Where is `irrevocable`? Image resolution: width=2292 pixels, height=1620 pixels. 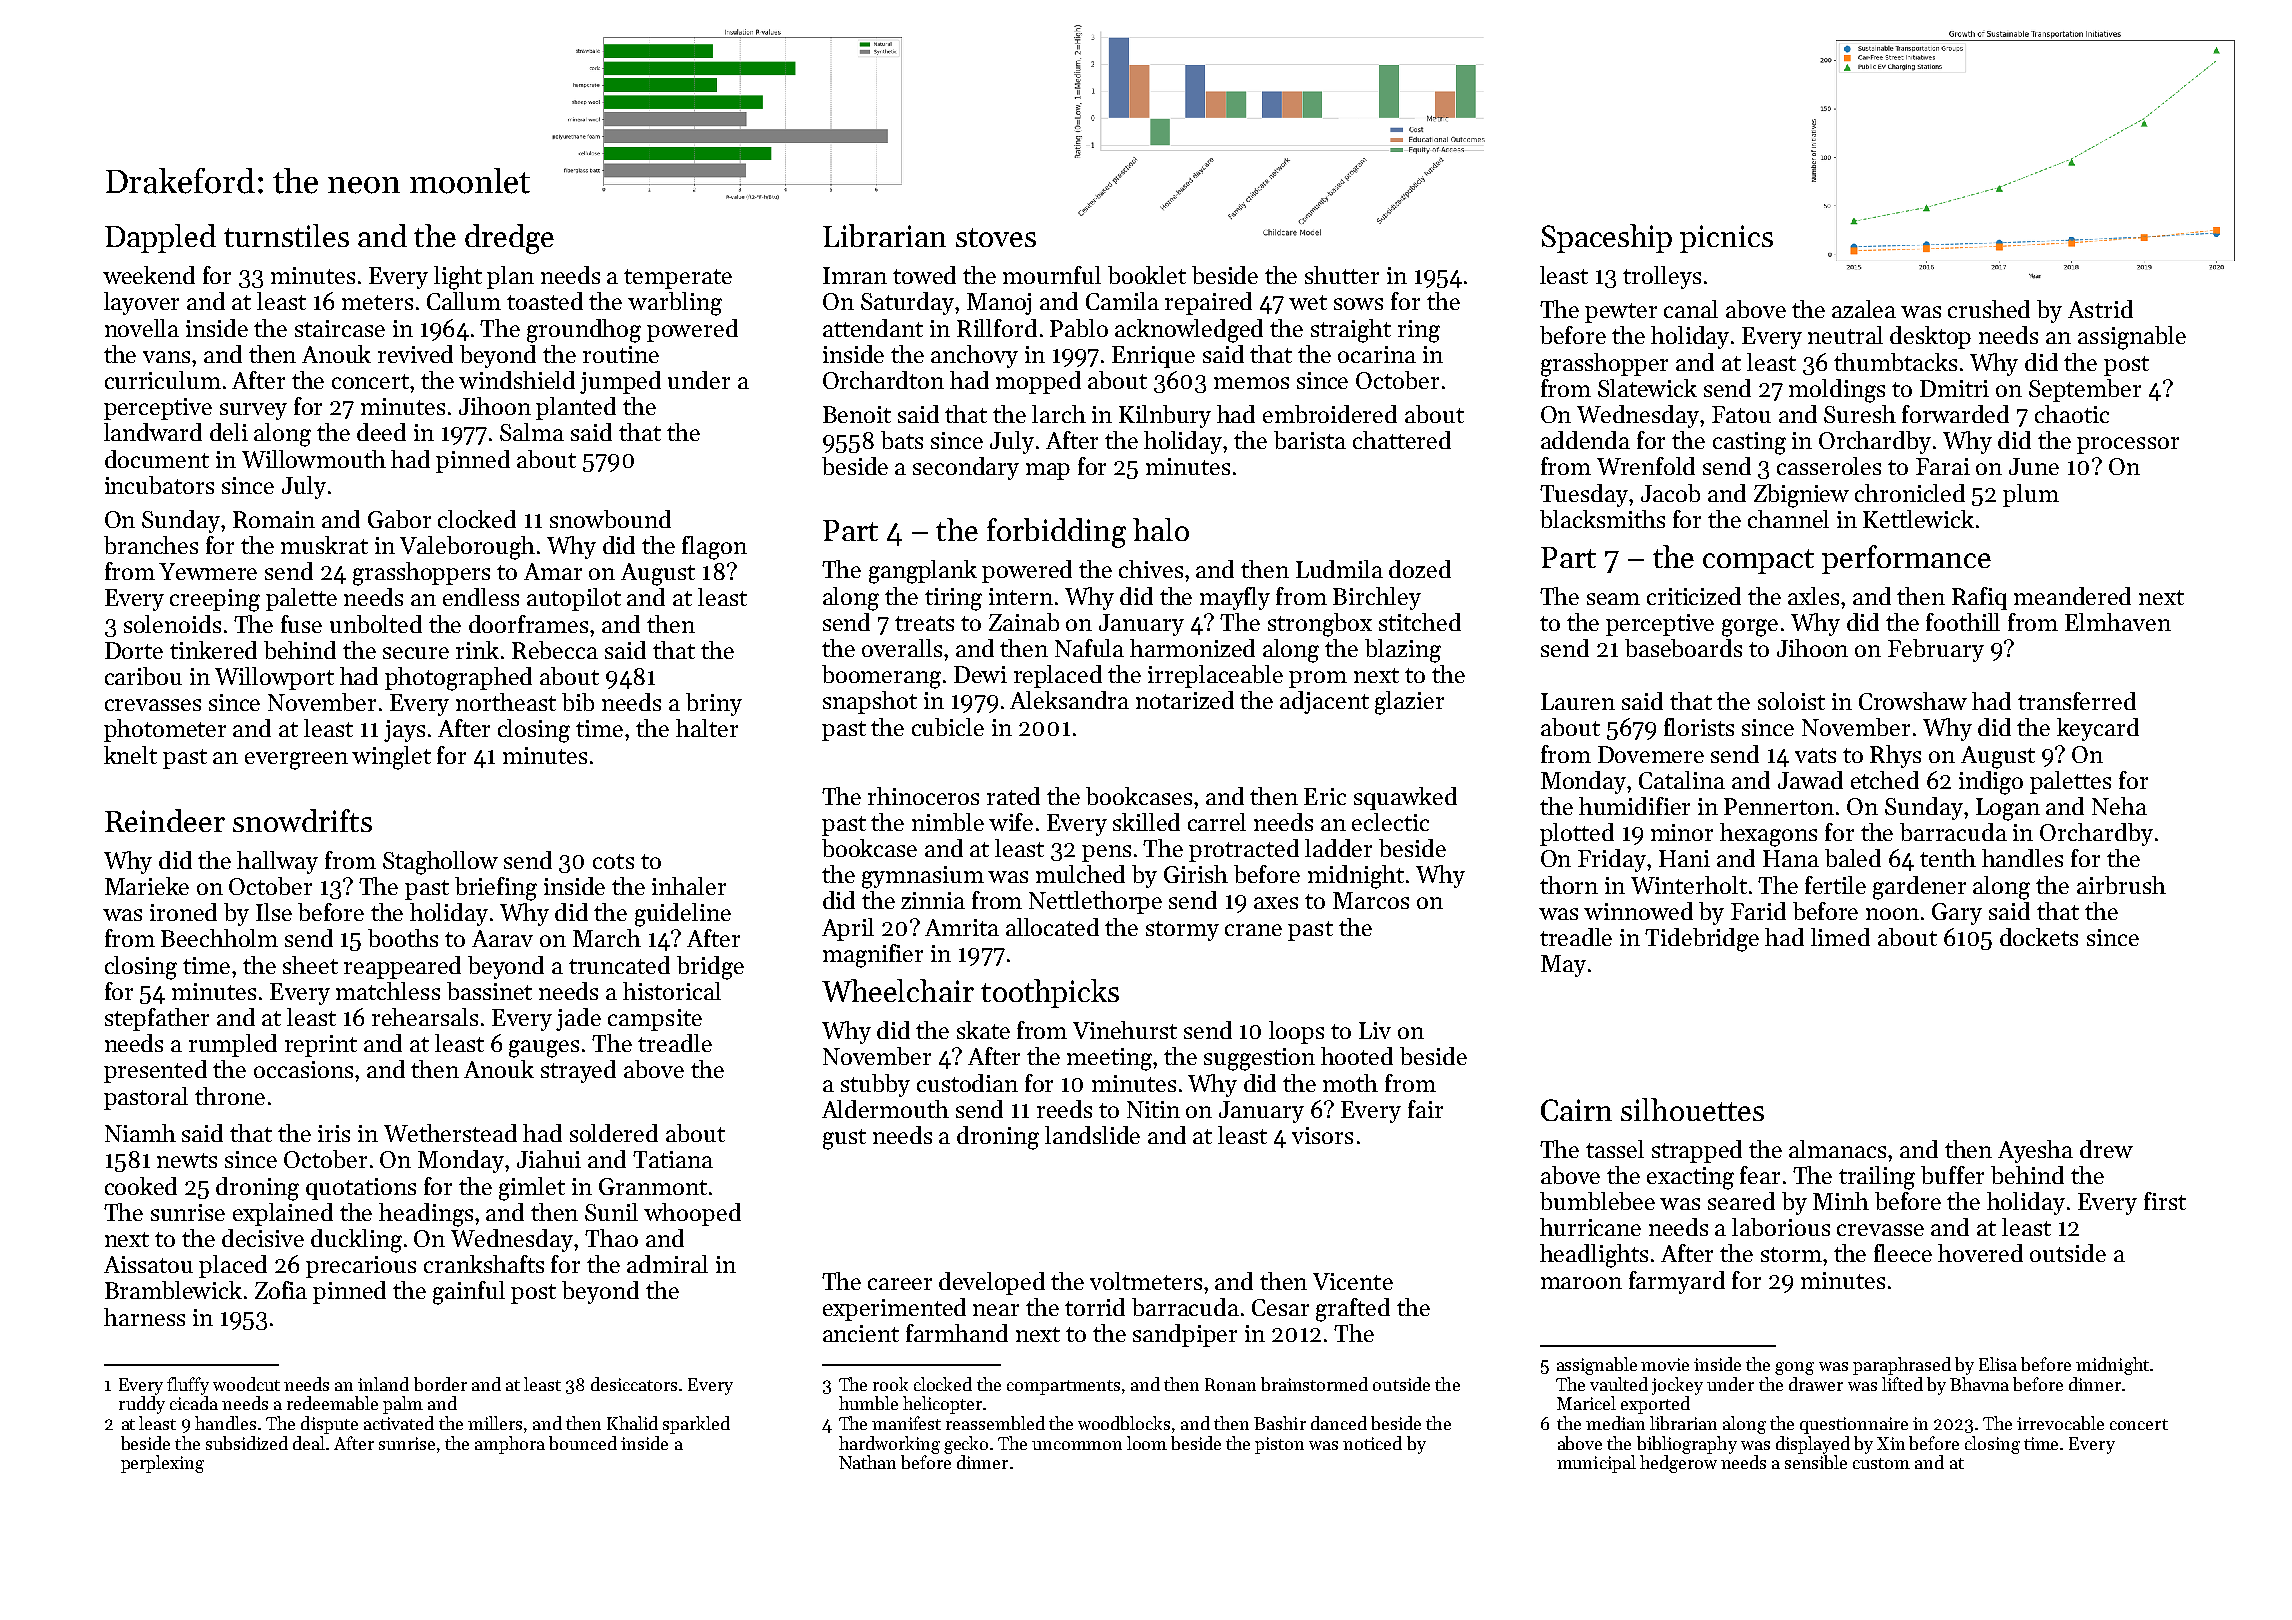 irrevocable is located at coordinates (2060, 1423).
